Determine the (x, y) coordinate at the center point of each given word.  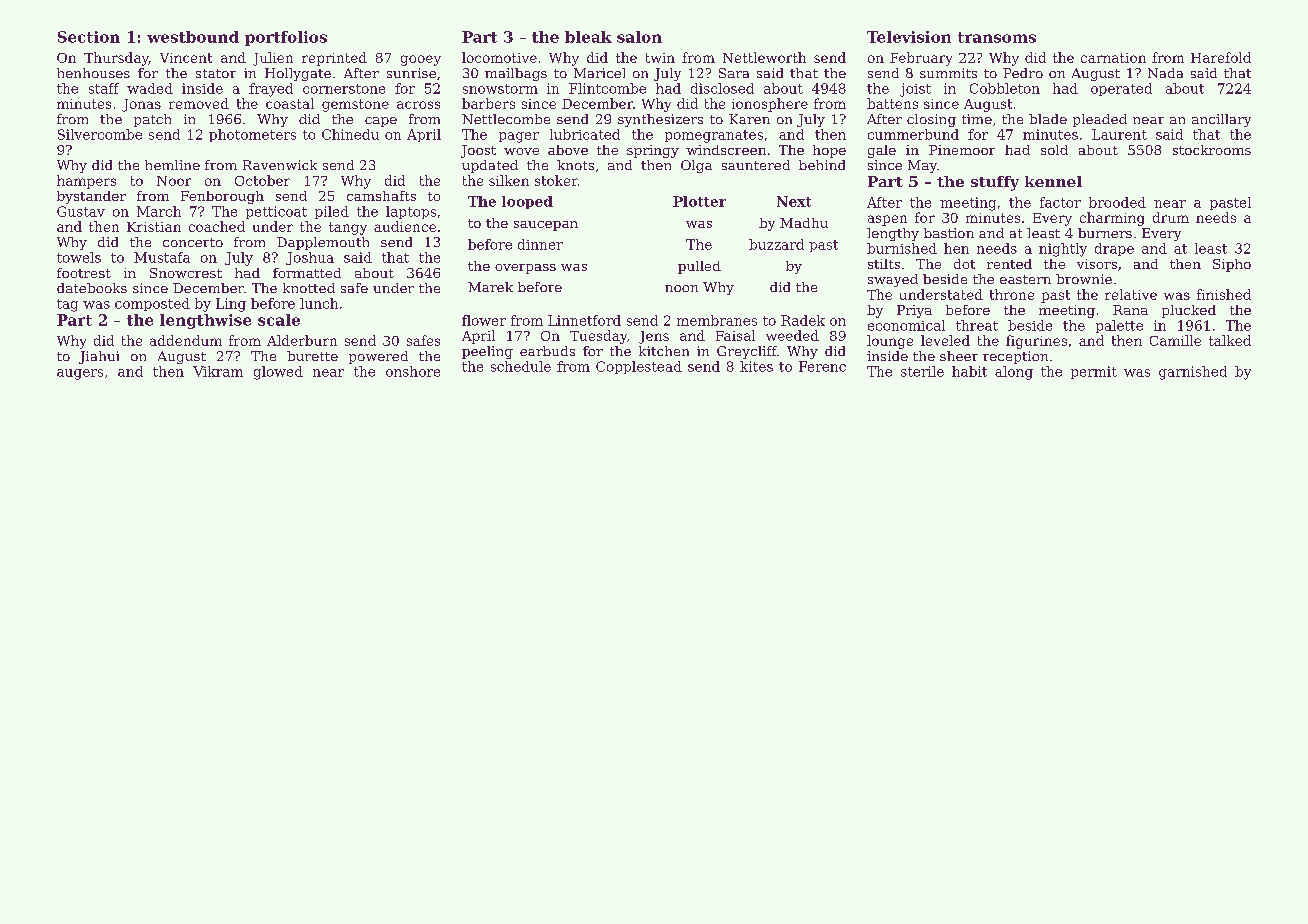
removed (199, 103)
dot (964, 264)
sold (1054, 150)
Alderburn (302, 340)
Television (909, 37)
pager (519, 137)
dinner (540, 244)
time (977, 119)
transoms (997, 37)
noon (681, 288)
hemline (172, 165)
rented (1009, 264)
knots (575, 165)
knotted (309, 288)
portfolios (286, 38)
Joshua (310, 258)
